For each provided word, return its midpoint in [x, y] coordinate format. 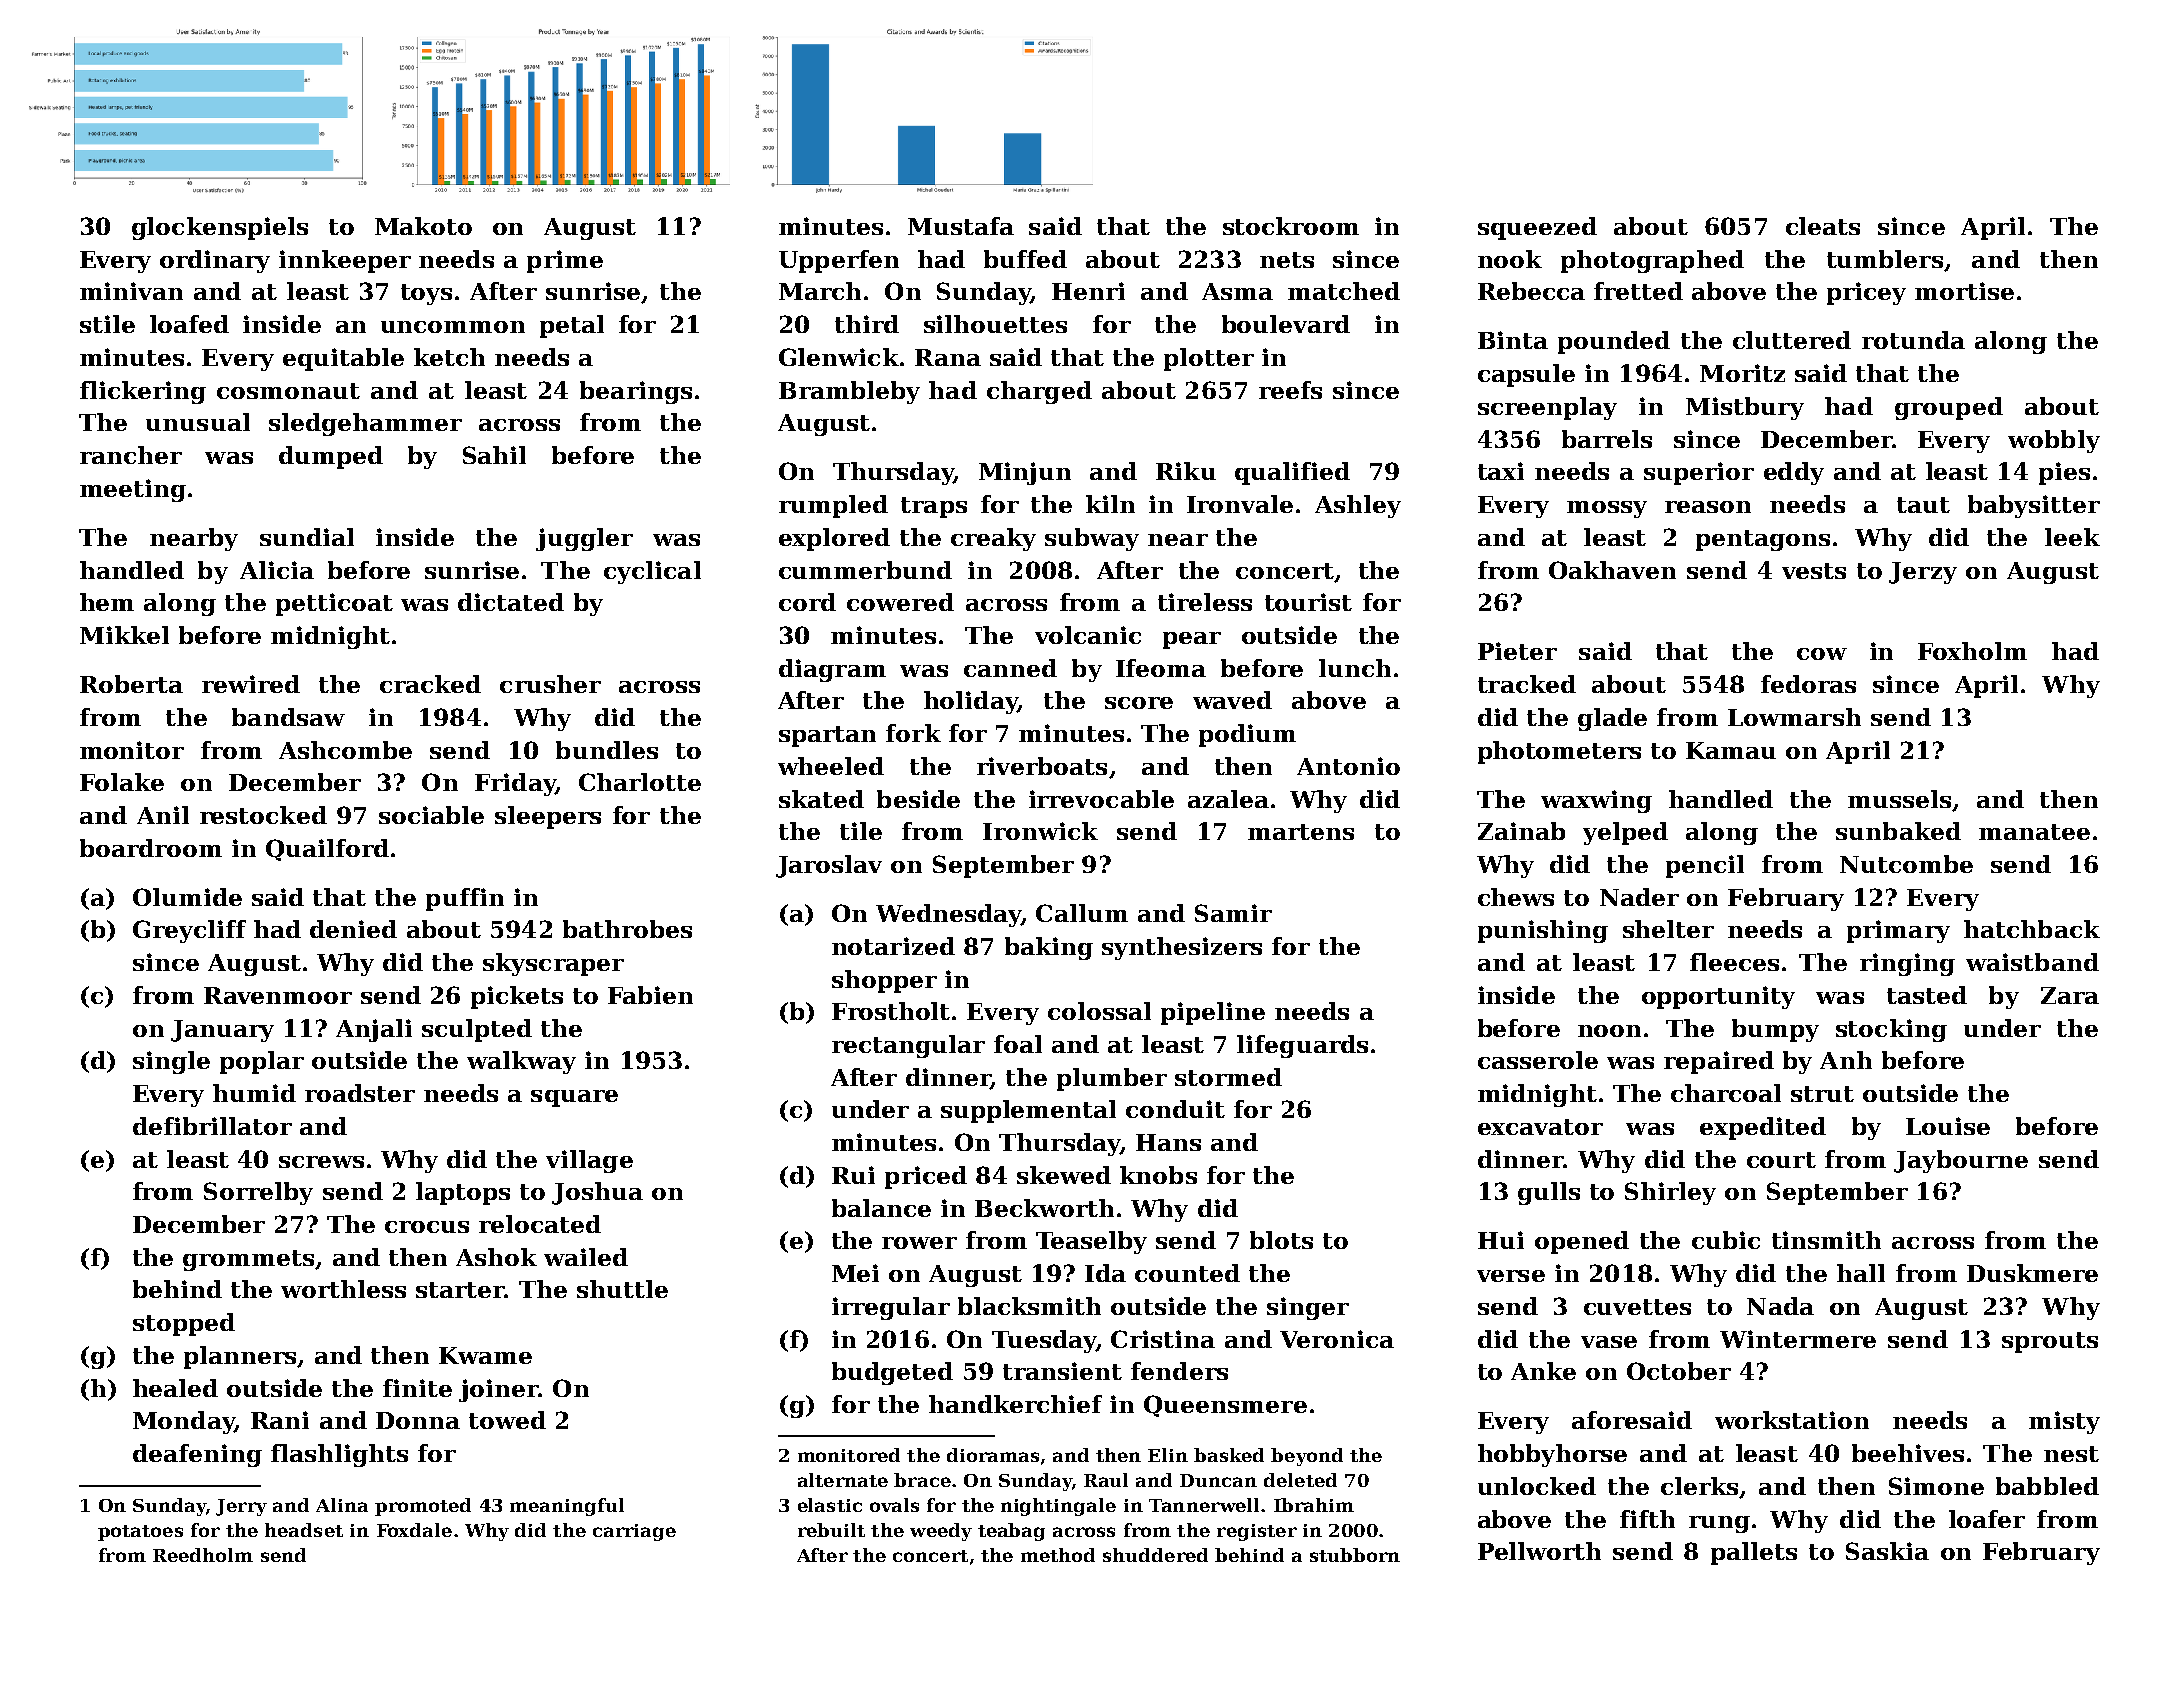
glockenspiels [220, 228]
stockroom [1291, 226]
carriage [634, 1532]
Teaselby [1091, 1242]
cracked [430, 684]
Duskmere [2032, 1273]
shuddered [1155, 1555]
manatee [2034, 832]
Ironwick [1040, 831]
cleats [1823, 226]
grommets [248, 1260]
